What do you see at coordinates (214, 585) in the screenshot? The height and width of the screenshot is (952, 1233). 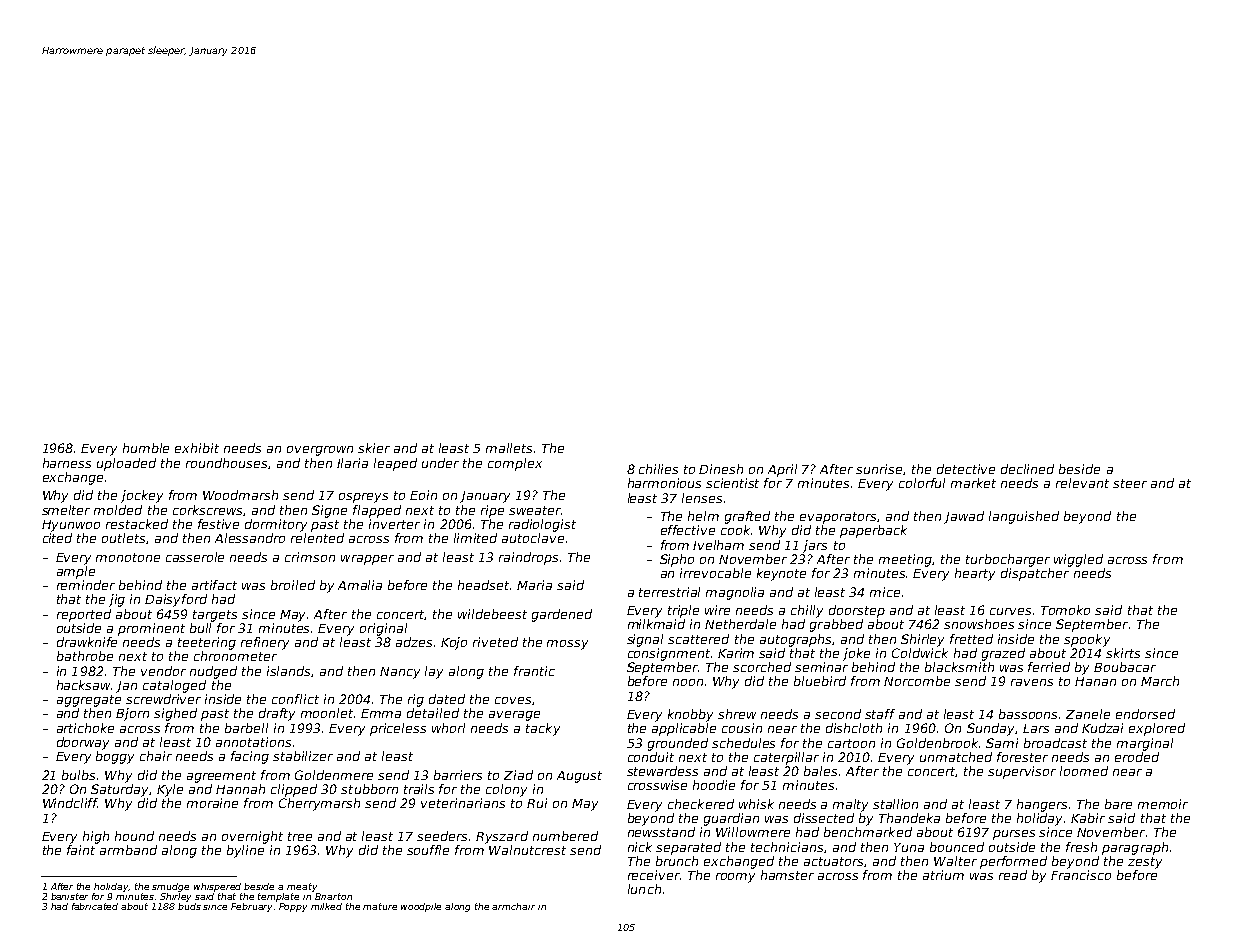 I see `artifact` at bounding box center [214, 585].
